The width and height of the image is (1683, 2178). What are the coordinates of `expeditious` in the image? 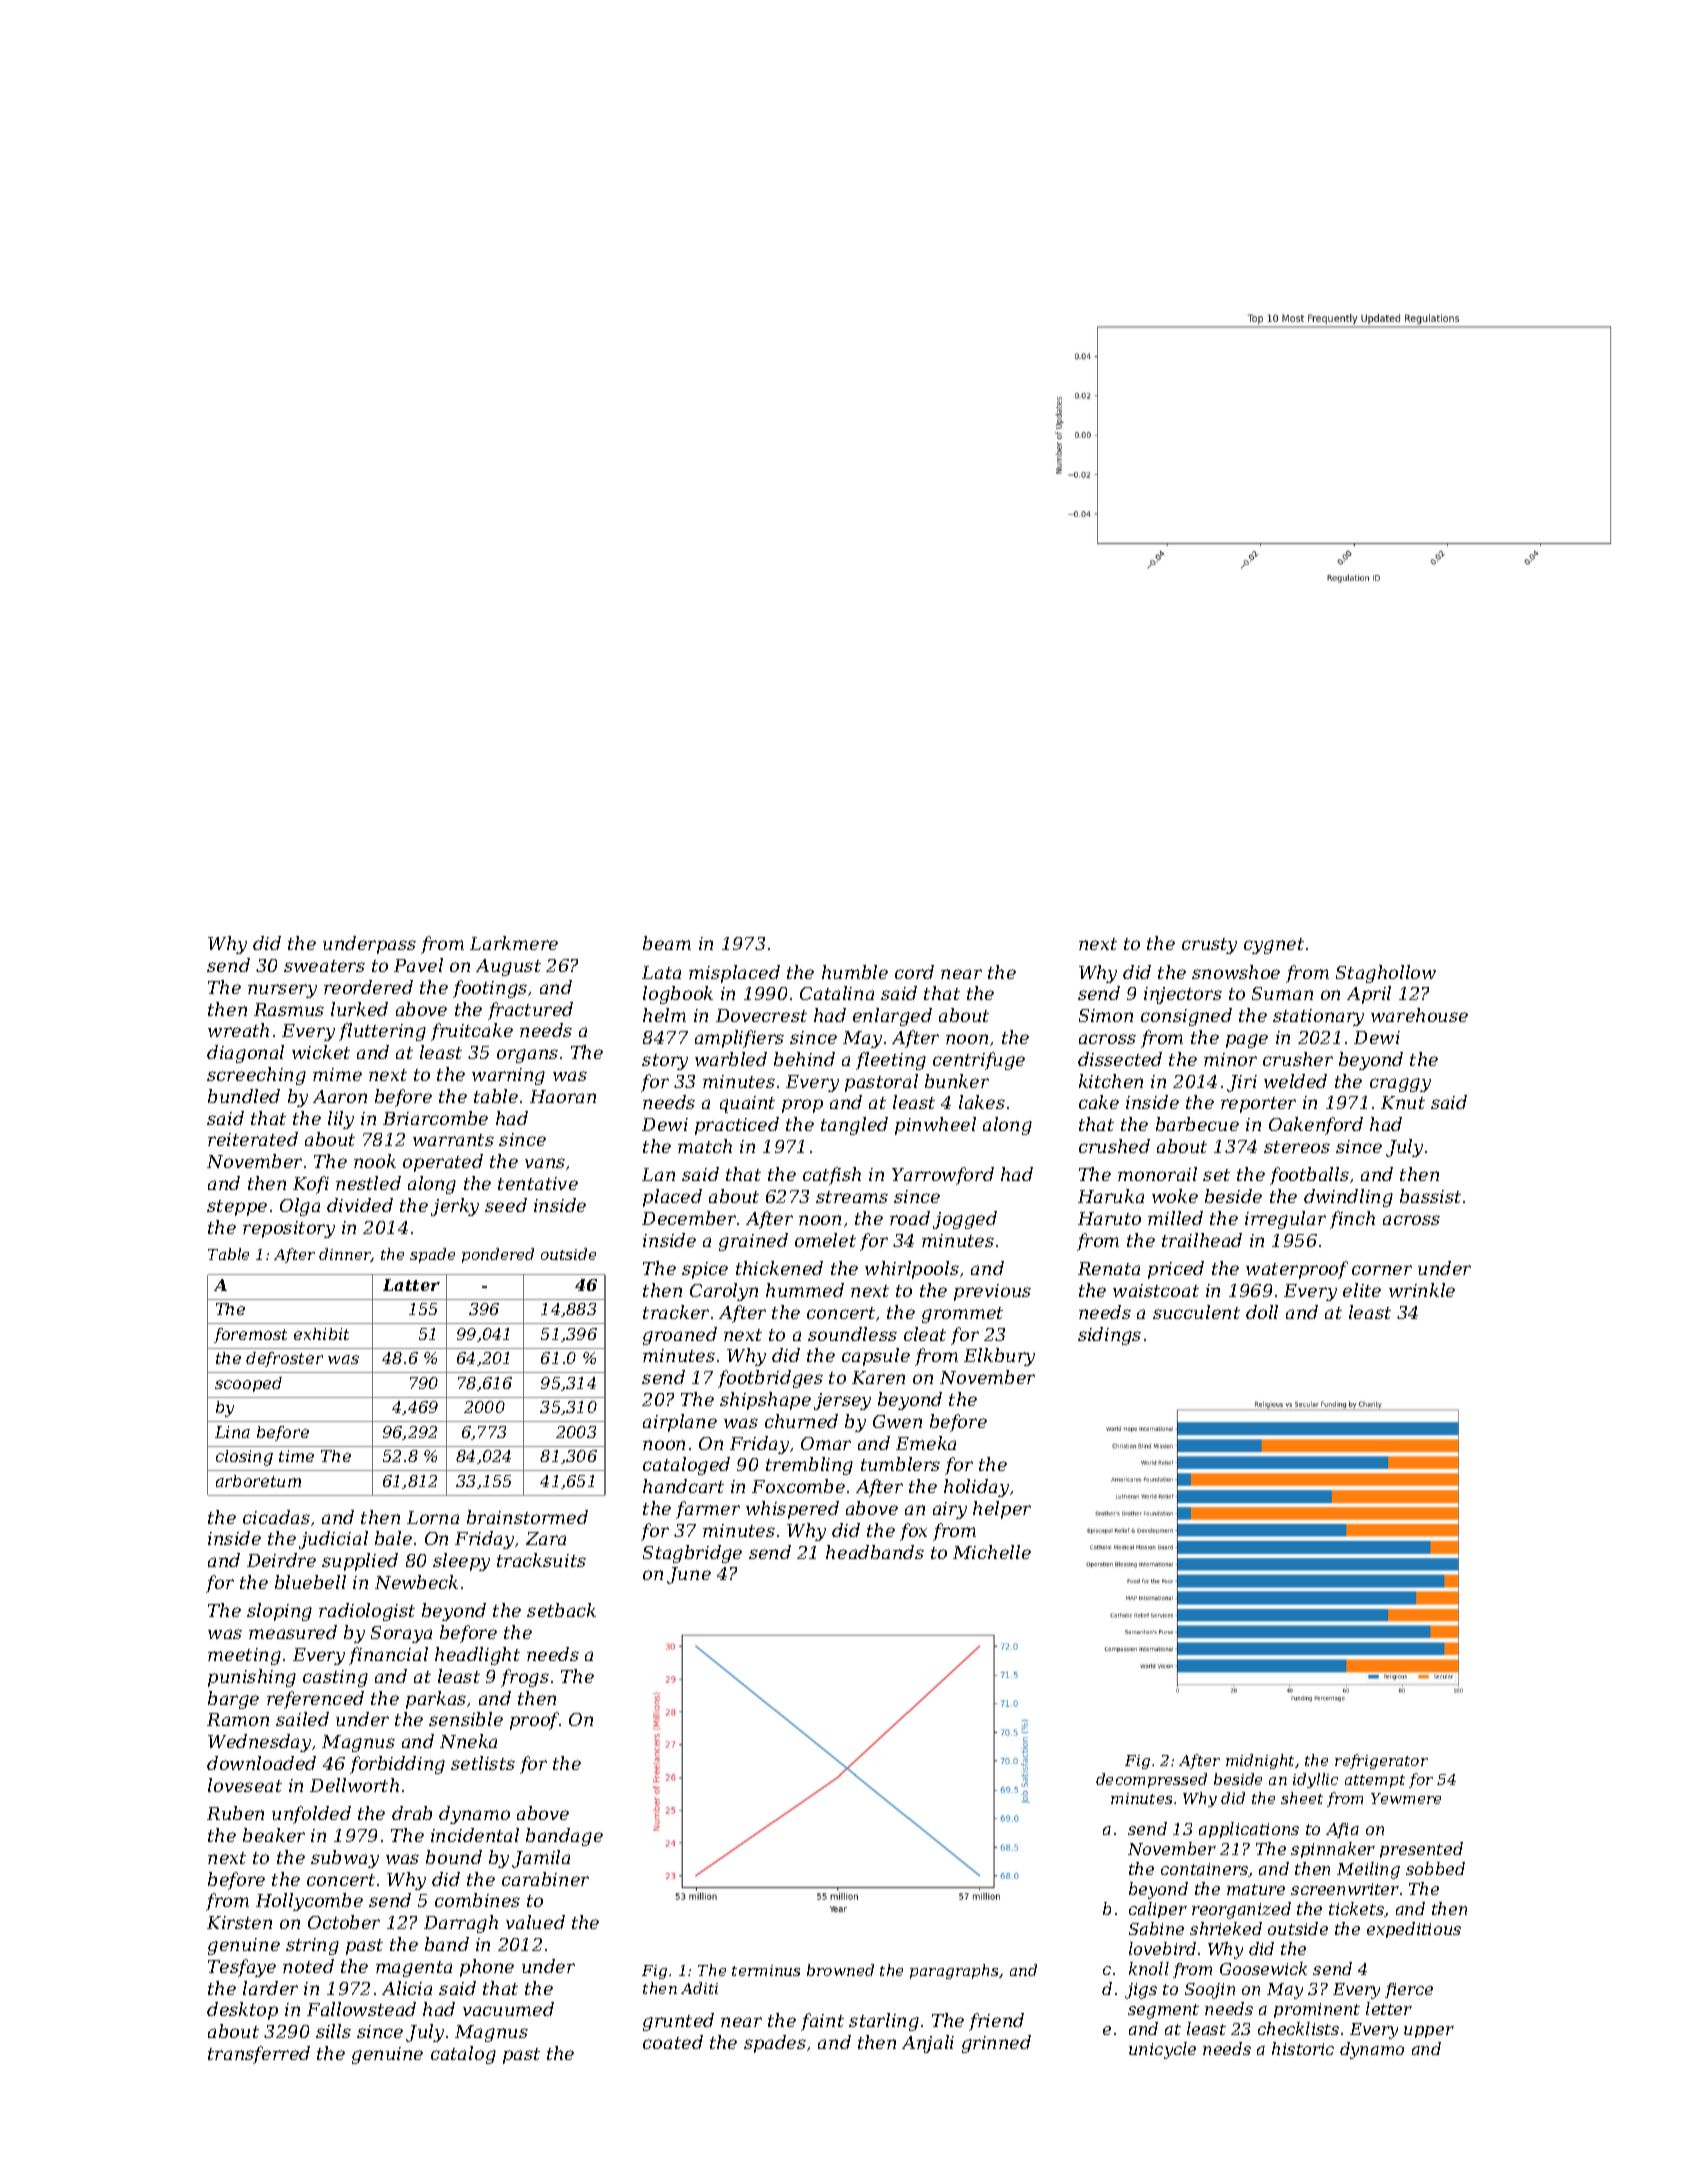 It's located at (1414, 1930).
